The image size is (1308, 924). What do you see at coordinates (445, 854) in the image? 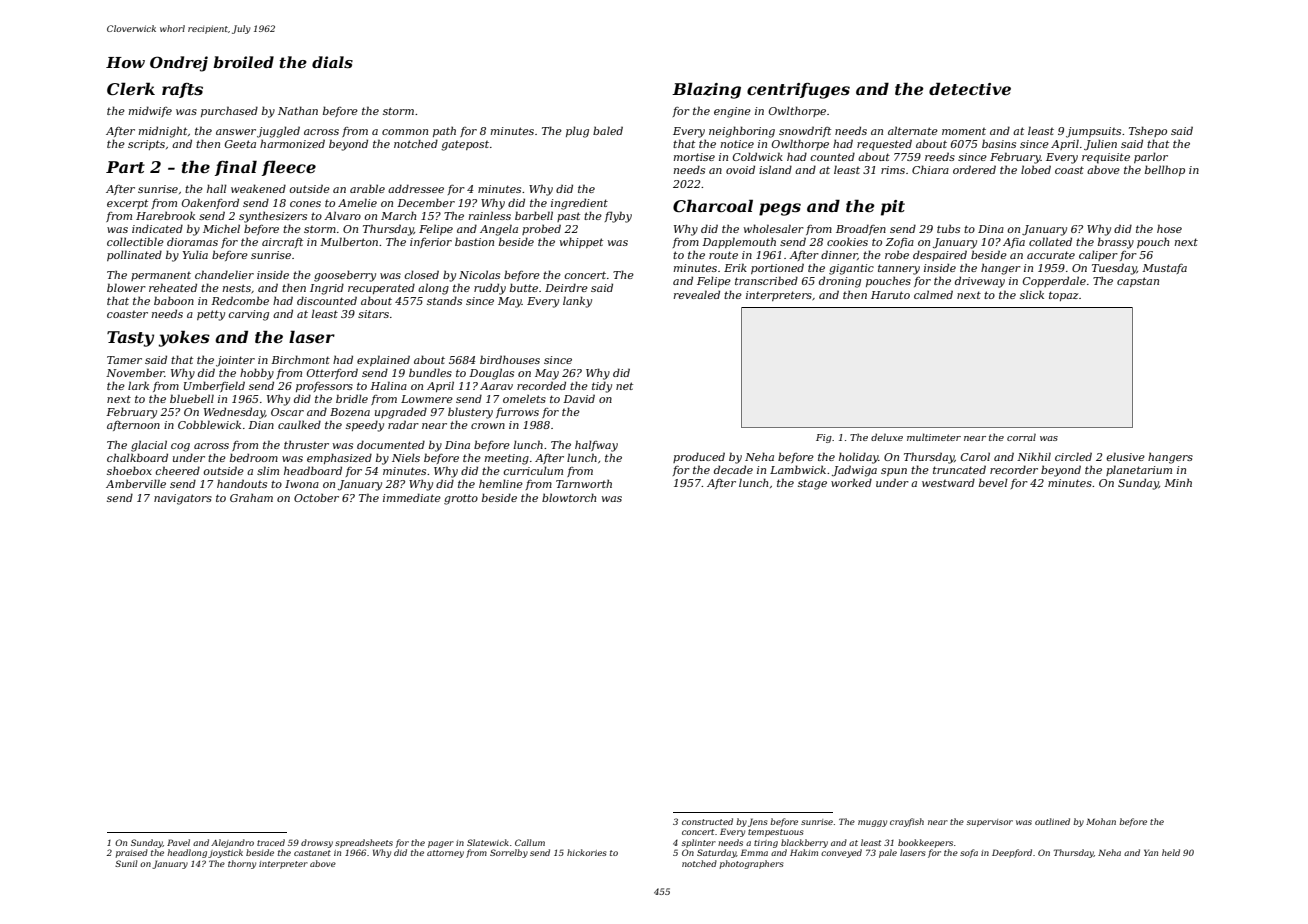
I see `attorney` at bounding box center [445, 854].
